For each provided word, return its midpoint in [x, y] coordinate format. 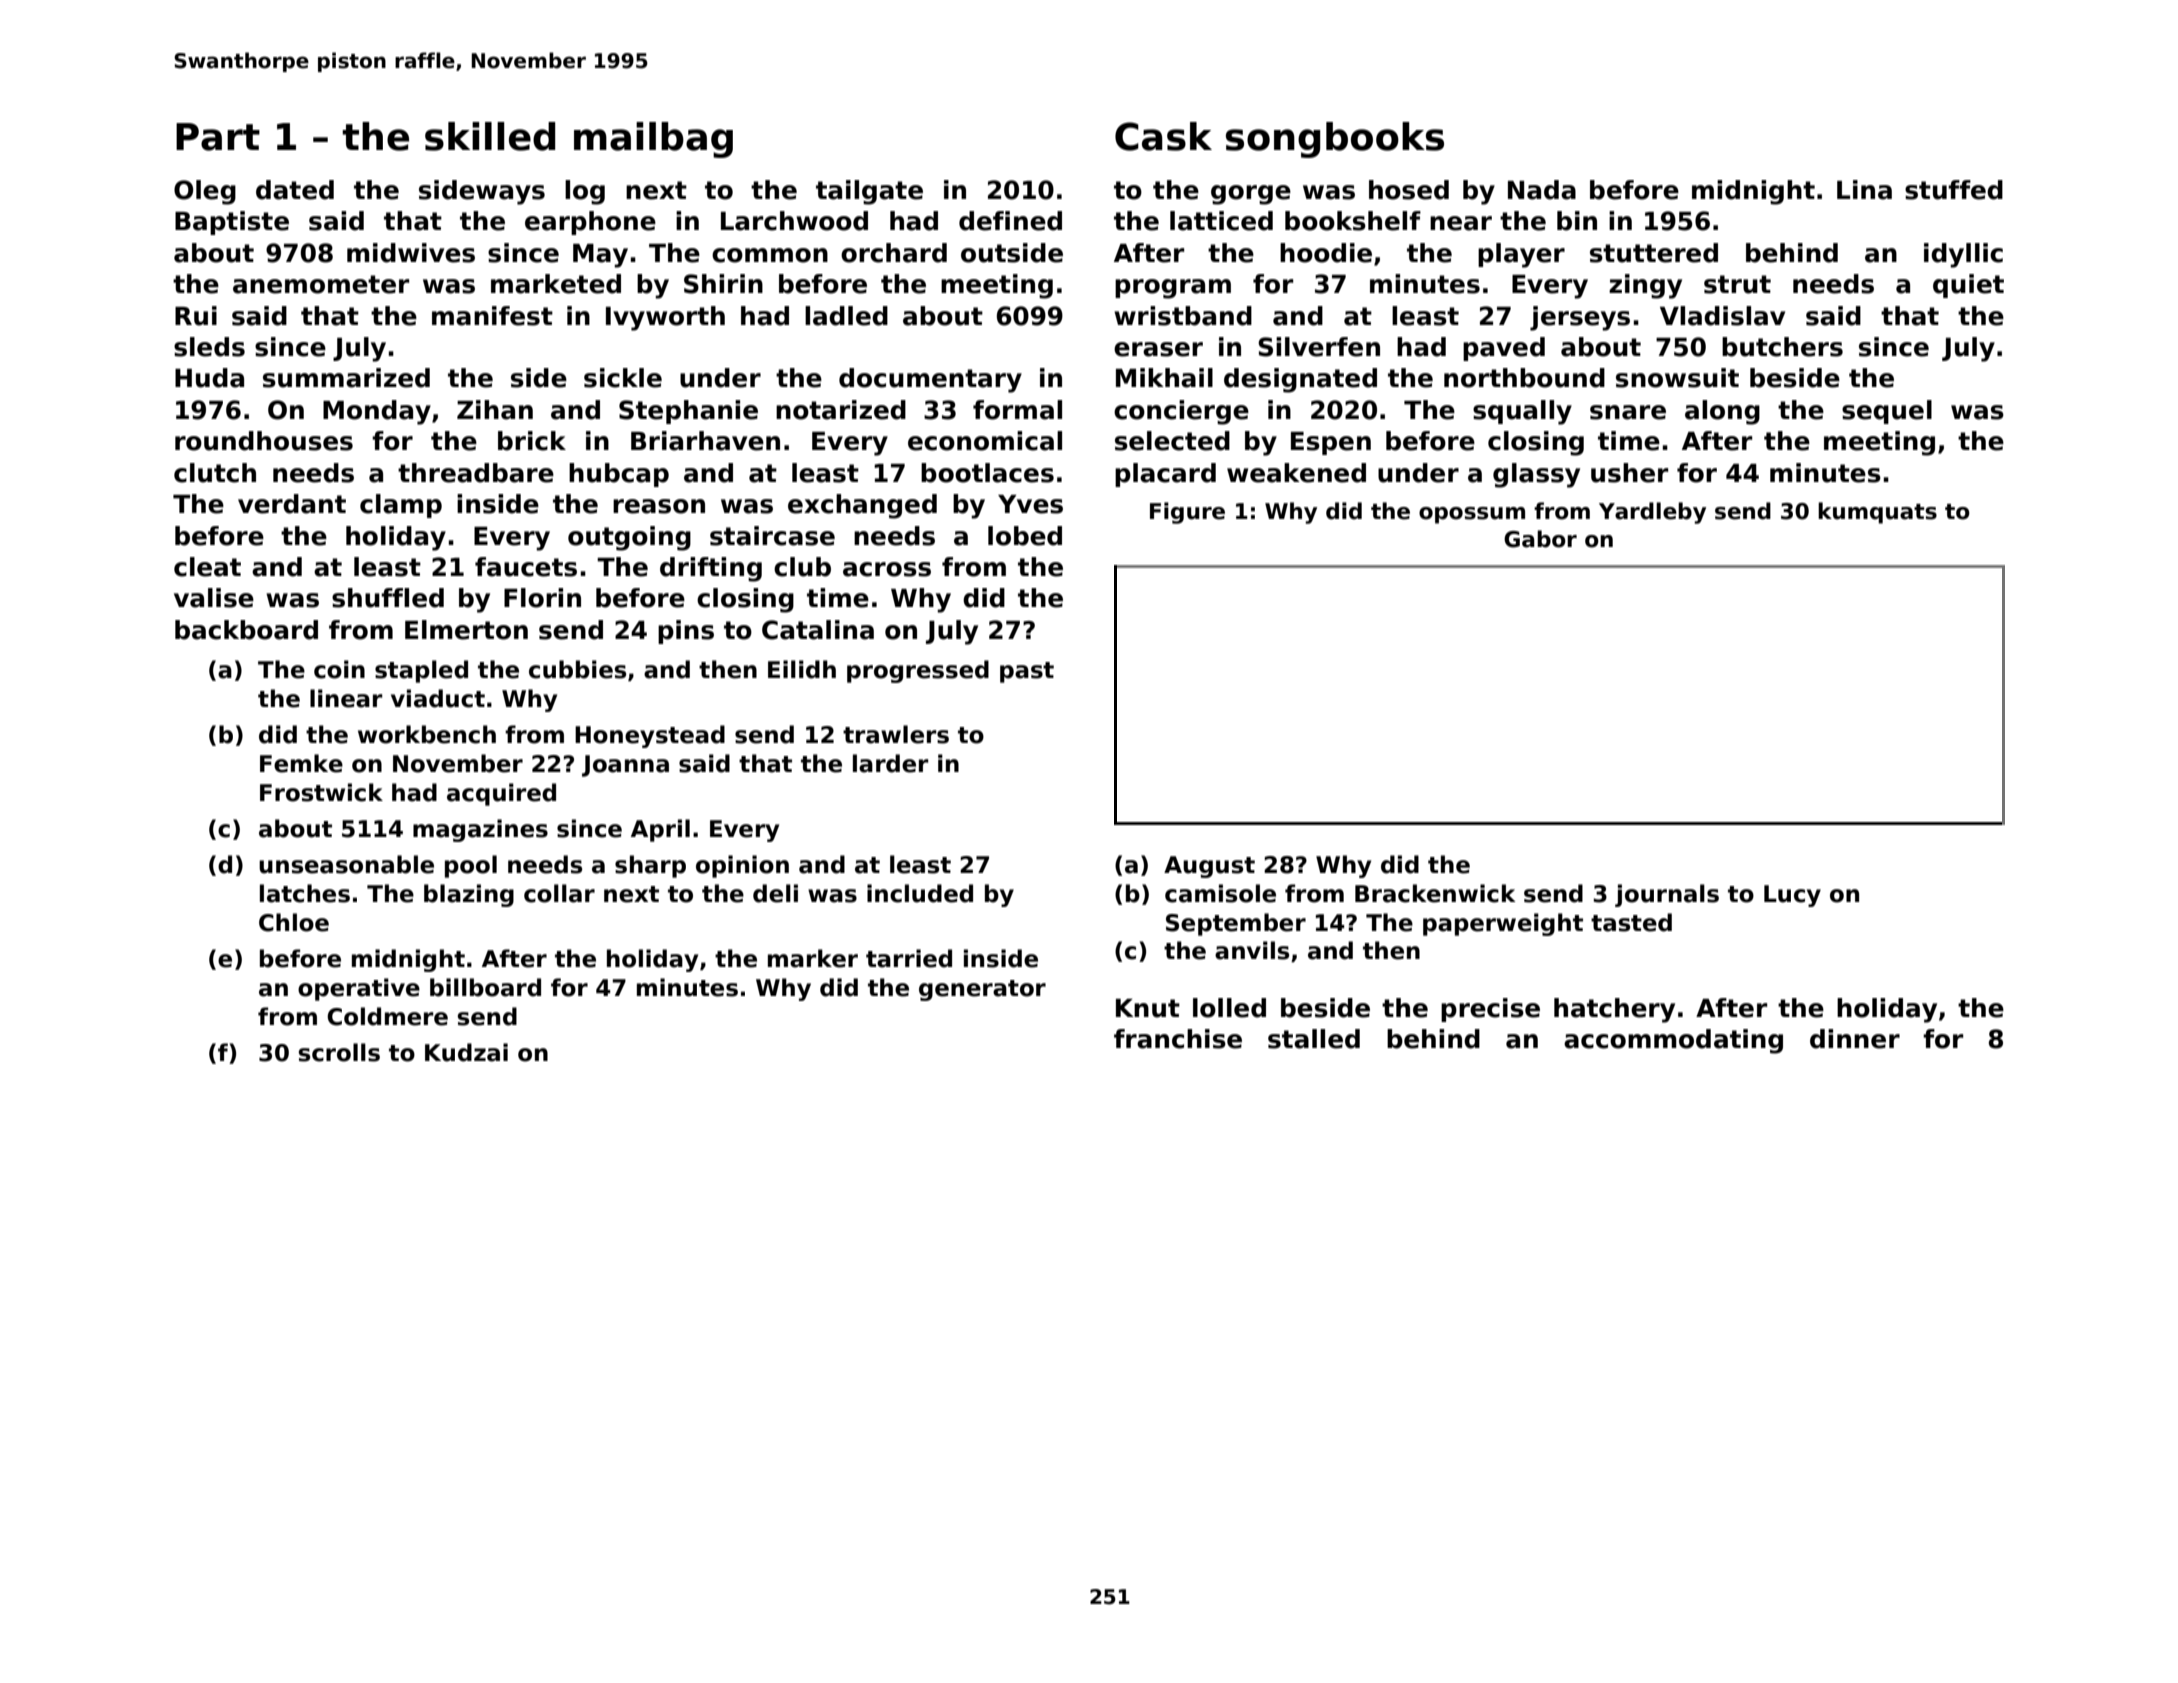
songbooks [1335, 140]
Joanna [625, 766]
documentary [930, 380]
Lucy [1792, 896]
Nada [1542, 190]
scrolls [339, 1052]
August [1209, 867]
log [585, 192]
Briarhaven [705, 441]
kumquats [1877, 513]
